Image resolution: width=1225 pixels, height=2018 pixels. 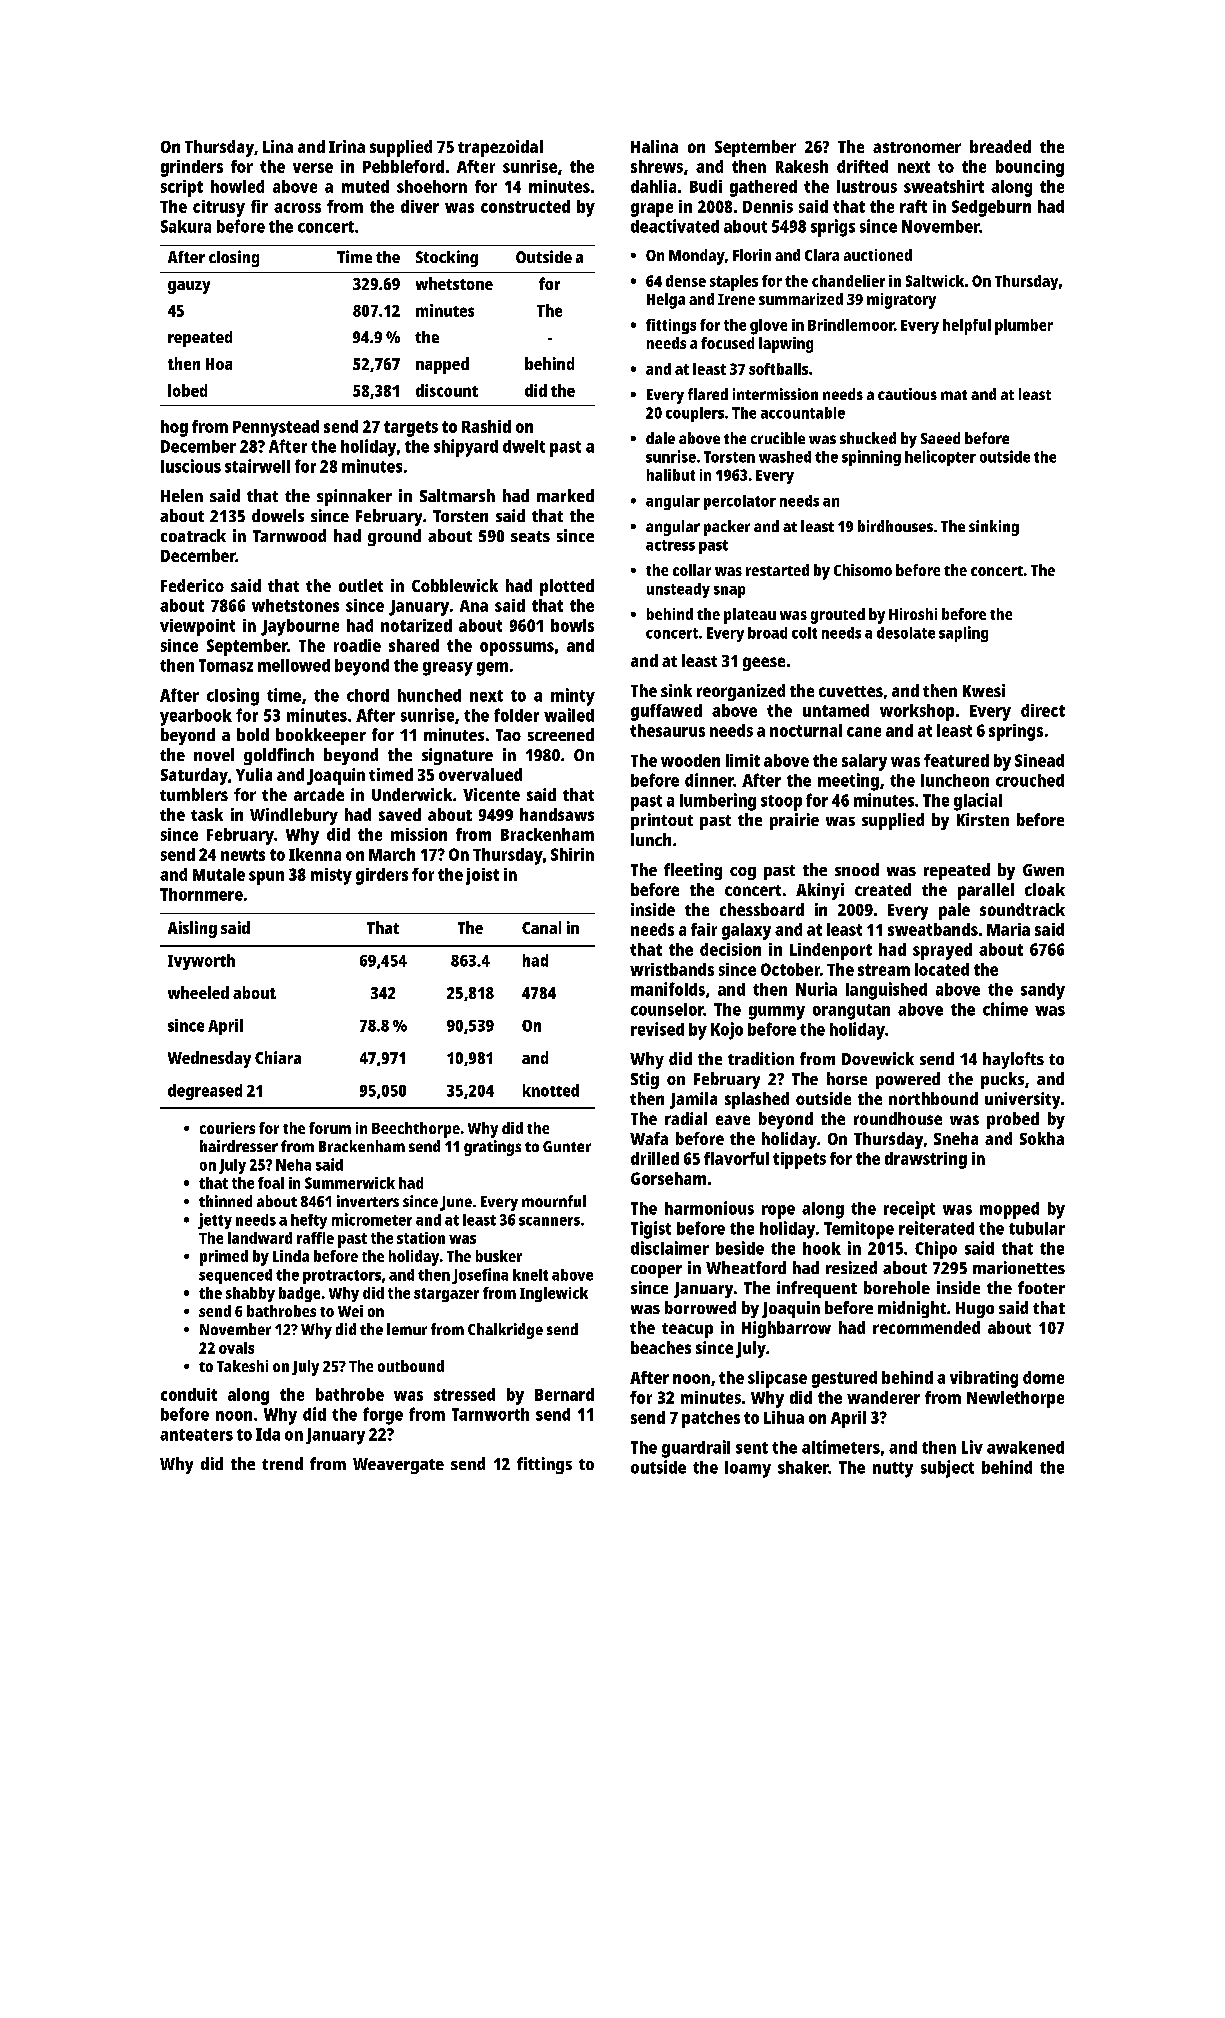 What do you see at coordinates (382, 876) in the image?
I see `girders` at bounding box center [382, 876].
